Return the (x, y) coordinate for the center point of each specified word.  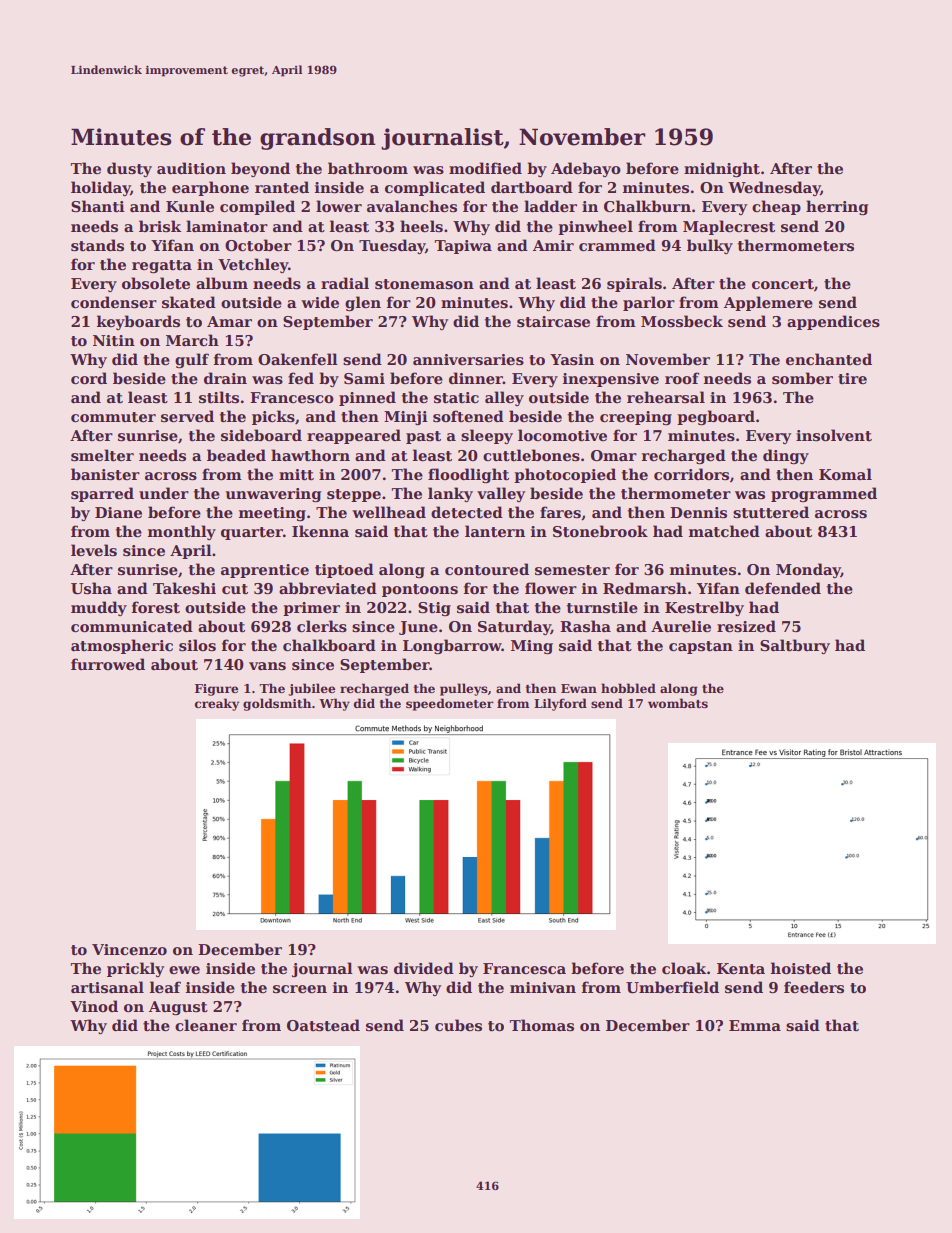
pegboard (716, 418)
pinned (367, 398)
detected (467, 512)
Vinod (94, 1006)
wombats (678, 703)
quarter (252, 533)
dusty (129, 169)
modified (485, 168)
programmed (824, 494)
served (187, 416)
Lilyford (560, 704)
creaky (217, 704)
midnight (722, 170)
